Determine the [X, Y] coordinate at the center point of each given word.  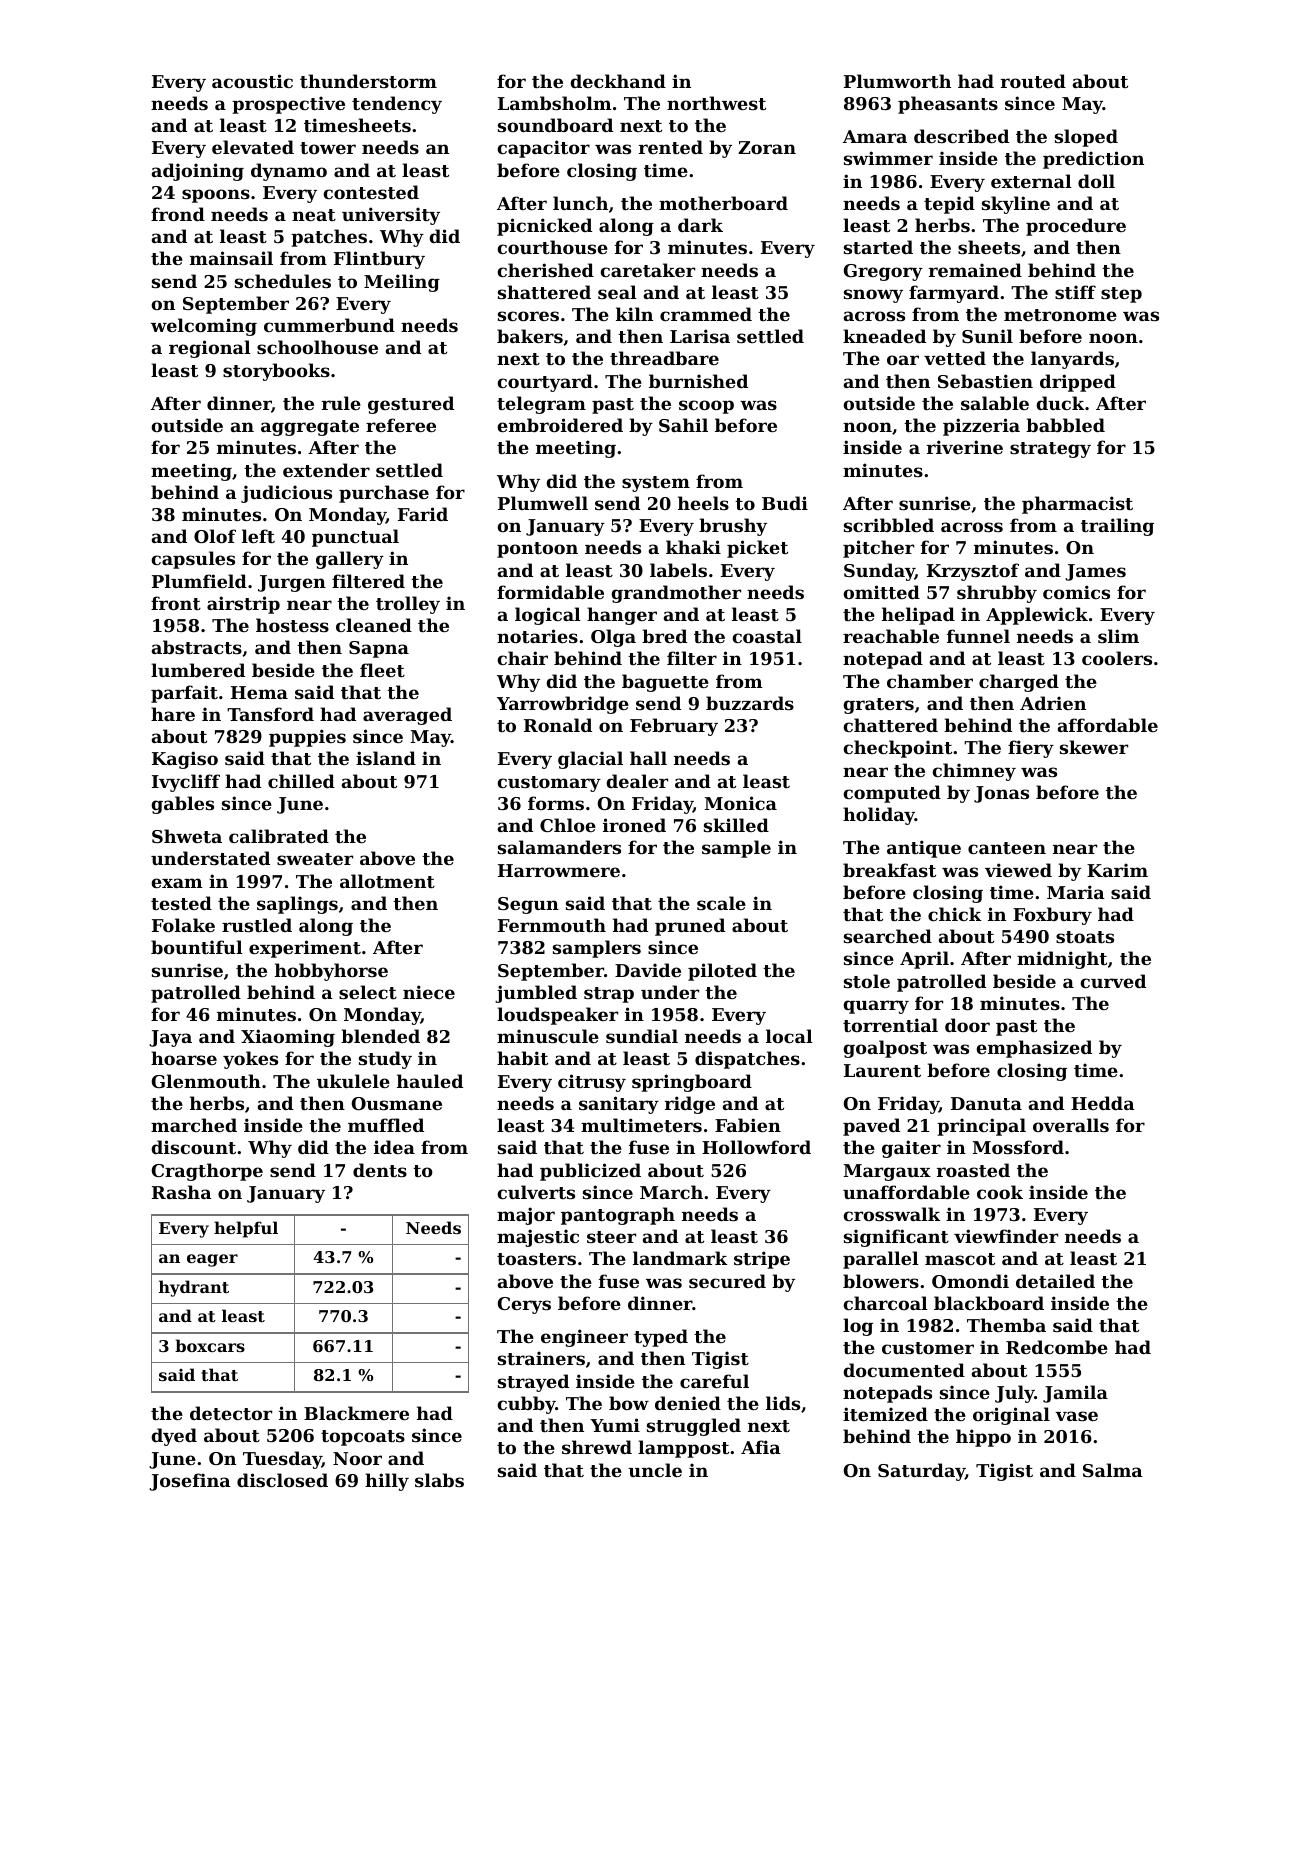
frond [178, 214]
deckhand [618, 81]
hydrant [194, 1288]
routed [1033, 81]
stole [867, 981]
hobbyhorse [331, 972]
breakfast [889, 870]
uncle [655, 1470]
